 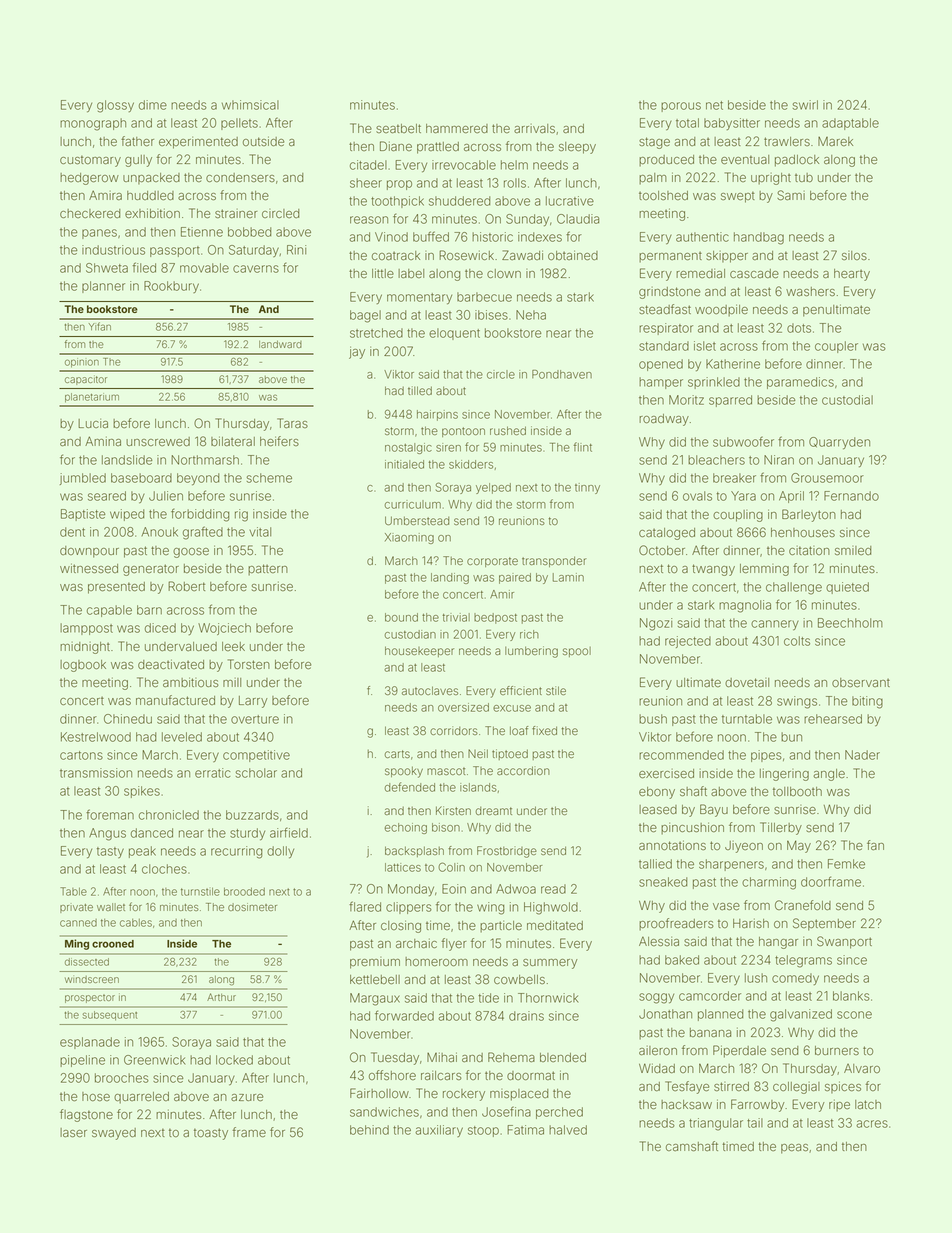 What do you see at coordinates (260, 532) in the document?
I see `vital` at bounding box center [260, 532].
